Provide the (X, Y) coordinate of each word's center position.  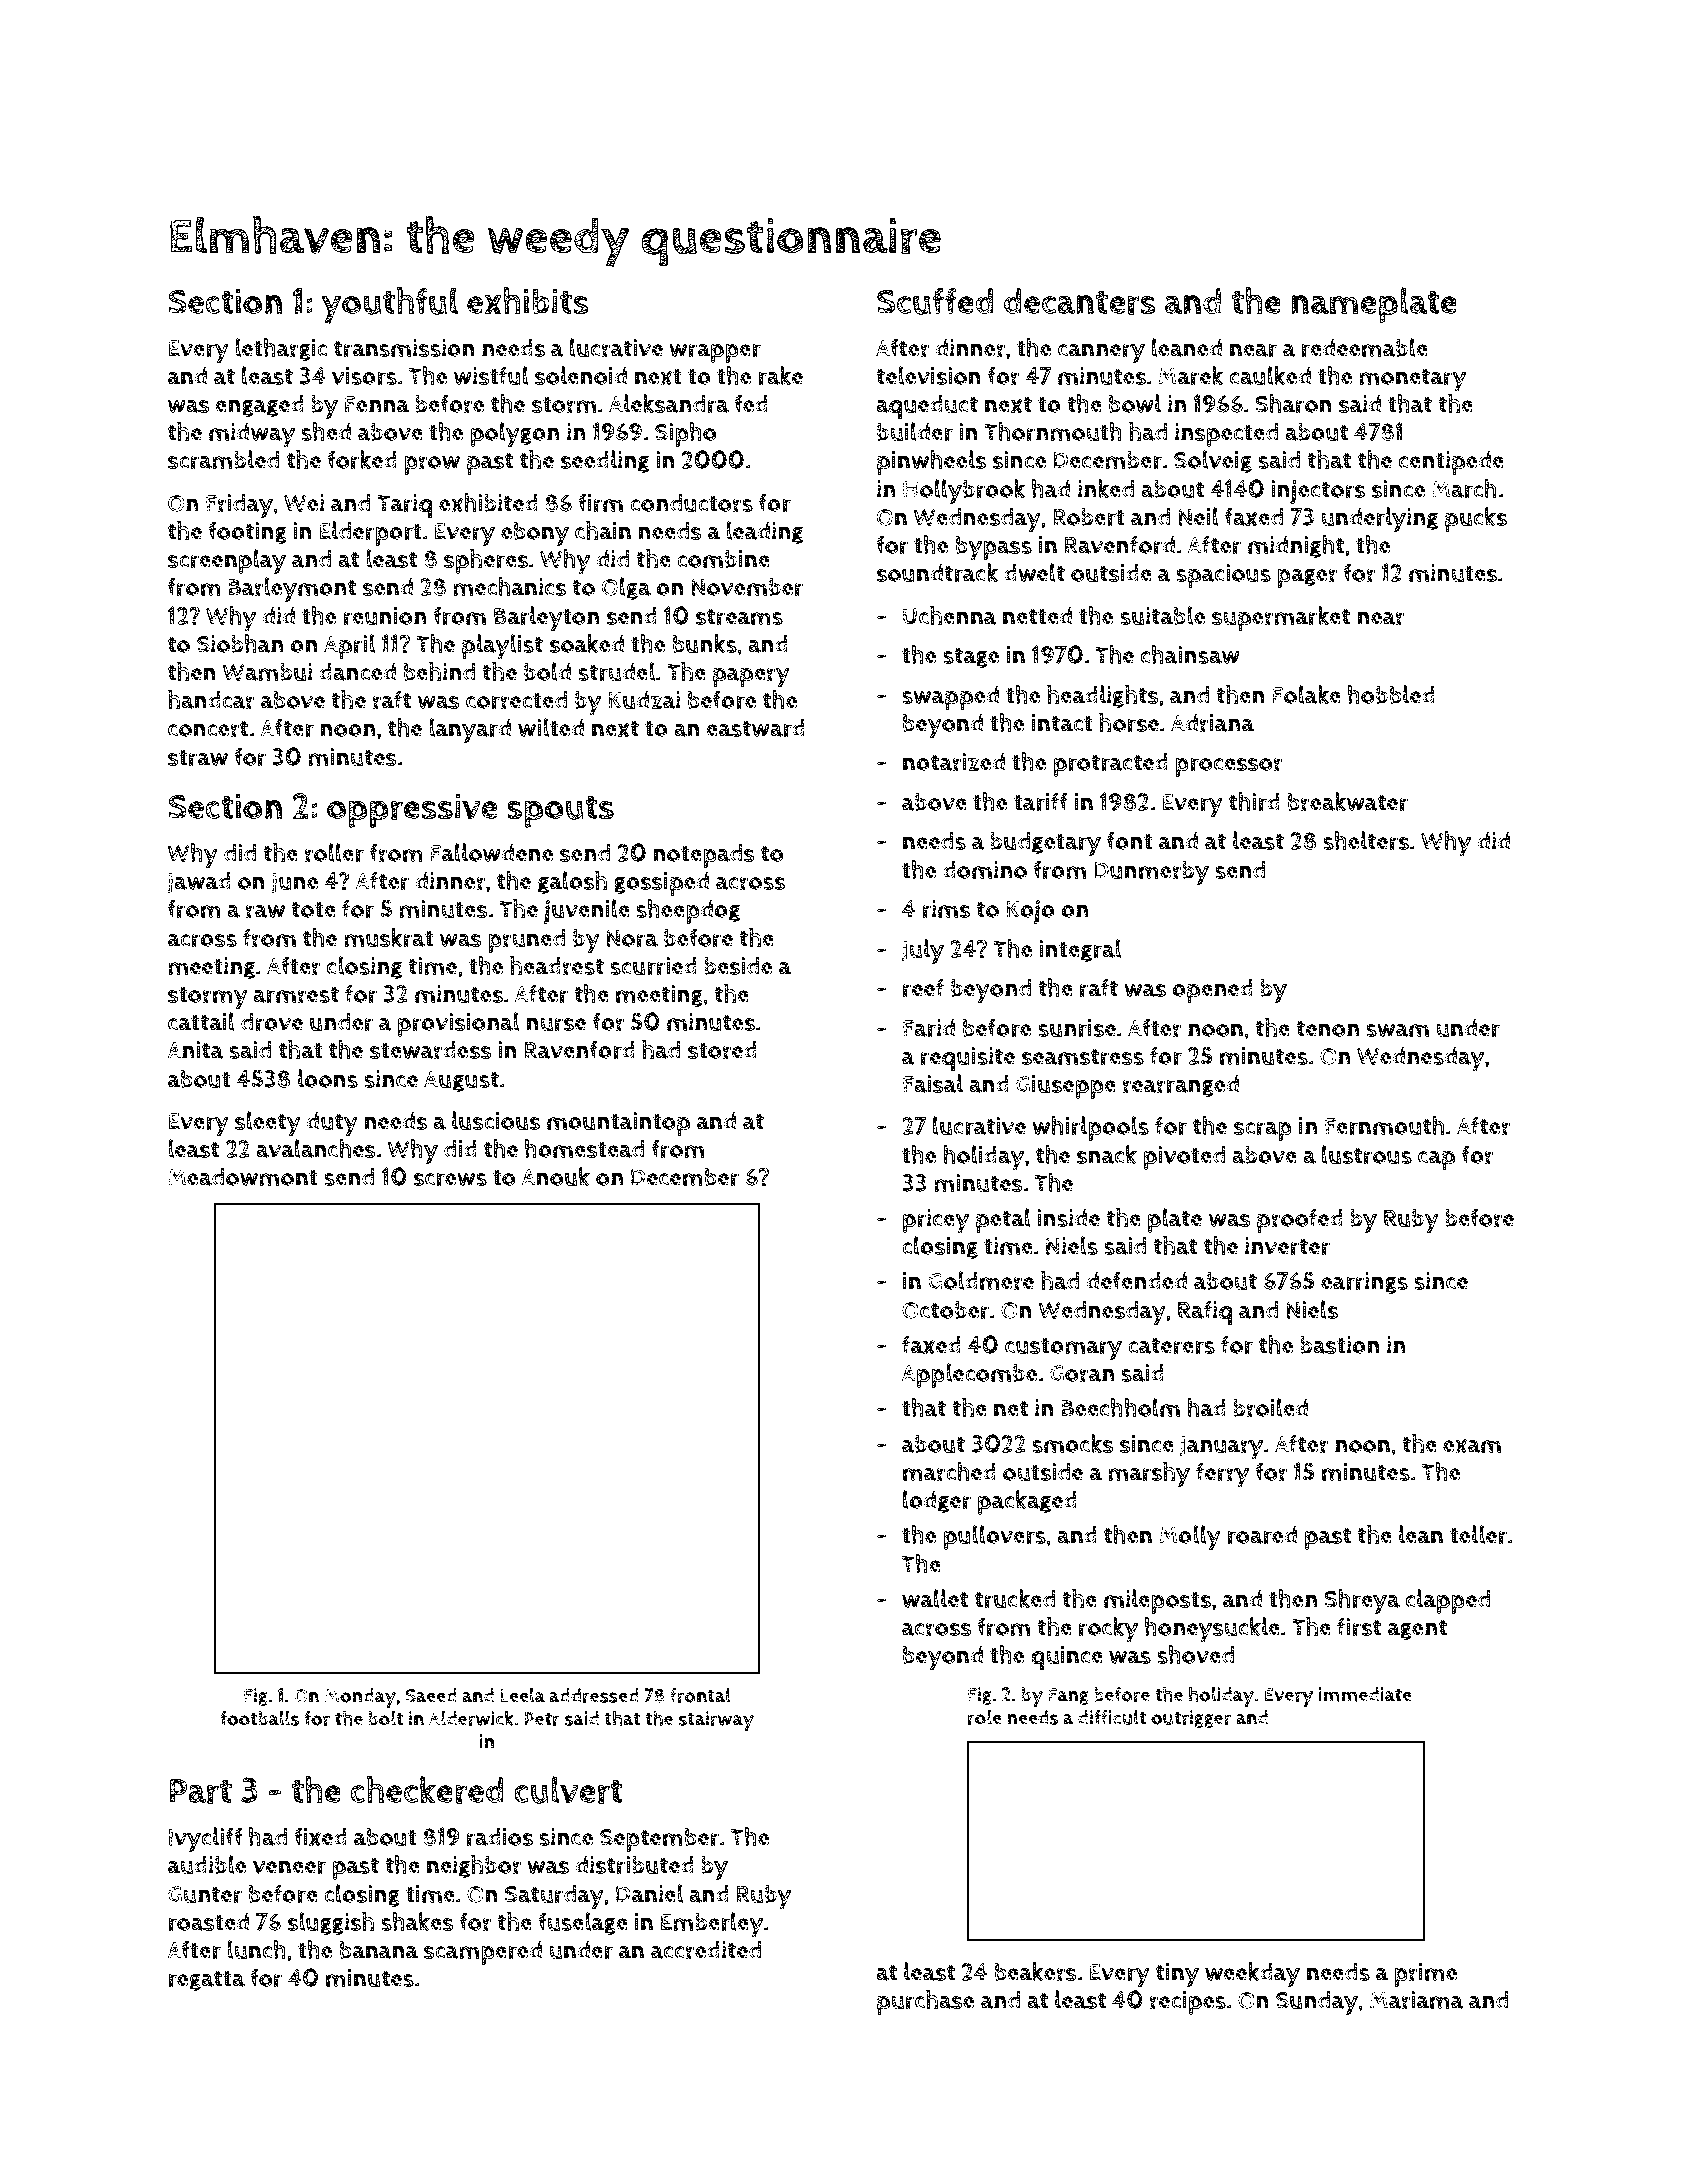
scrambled (223, 460)
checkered (427, 1790)
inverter (1287, 1246)
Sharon (1293, 404)
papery (751, 678)
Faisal (933, 1083)
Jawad (199, 882)
